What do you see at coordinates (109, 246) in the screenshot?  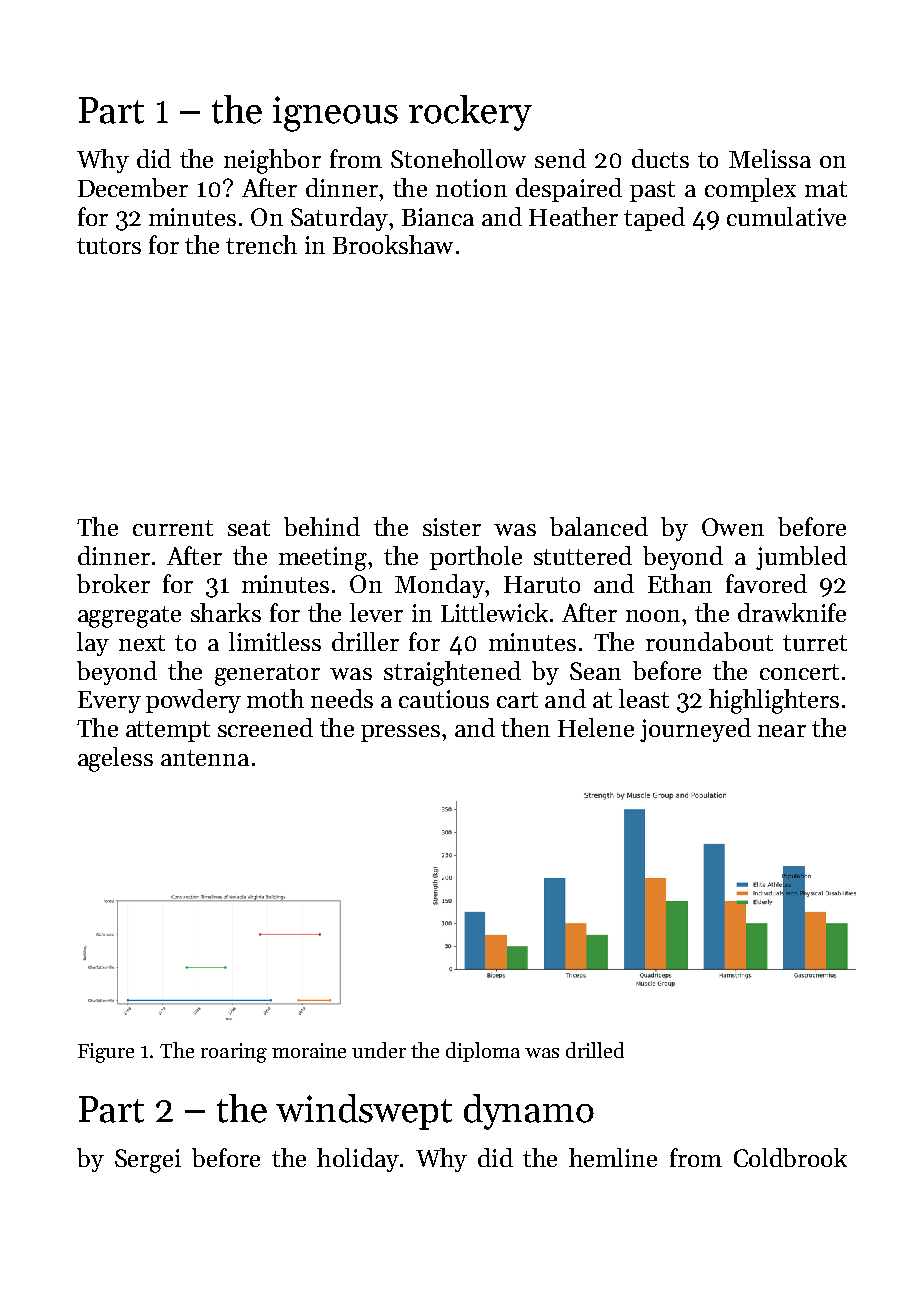 I see `tutors` at bounding box center [109, 246].
